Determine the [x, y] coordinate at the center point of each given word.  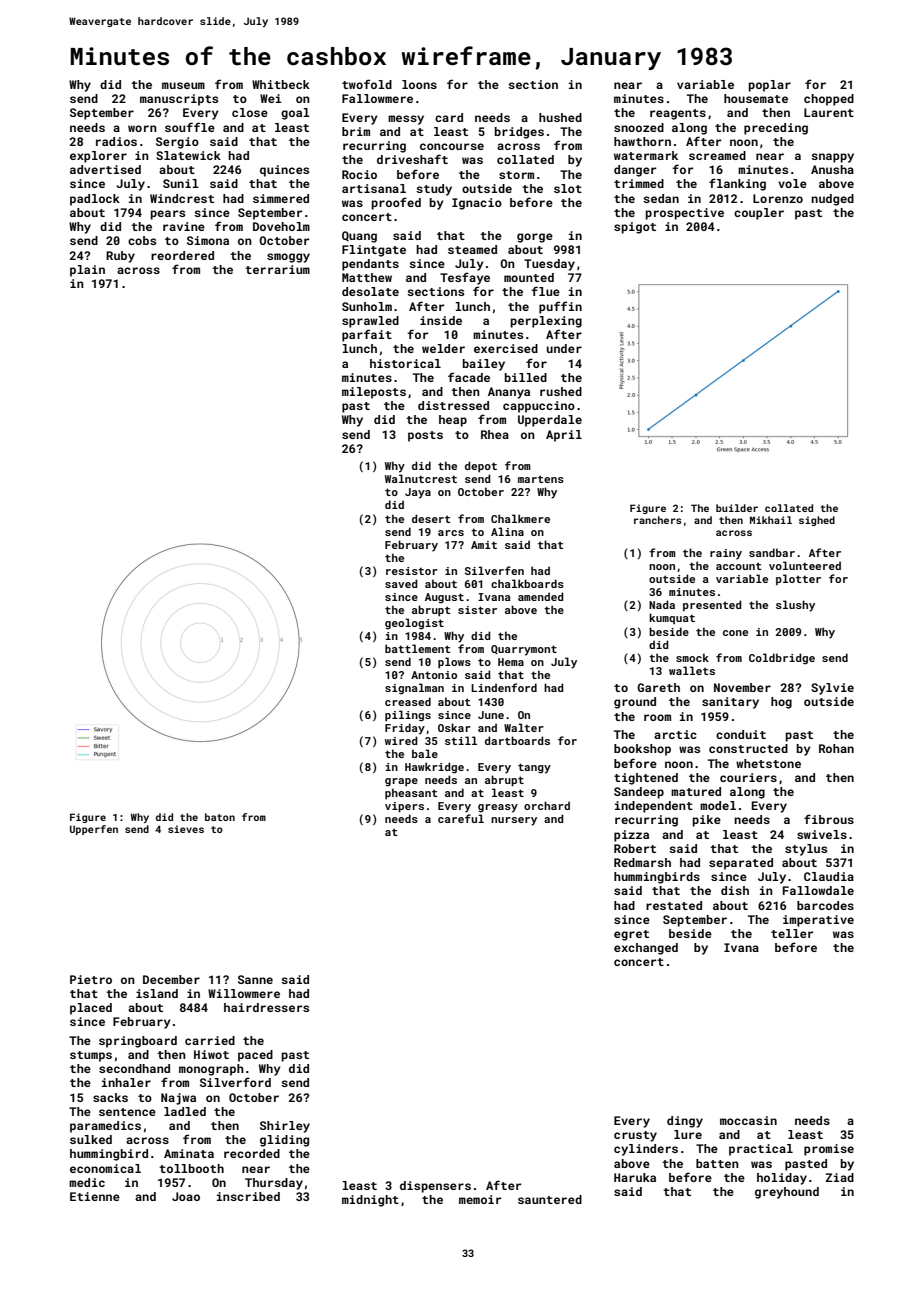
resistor [412, 571]
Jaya [418, 493]
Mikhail [771, 520]
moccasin [748, 1120]
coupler [759, 214]
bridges [519, 133]
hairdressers [266, 1007]
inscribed [248, 1196]
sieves [186, 829]
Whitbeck [281, 84]
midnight [370, 1201]
